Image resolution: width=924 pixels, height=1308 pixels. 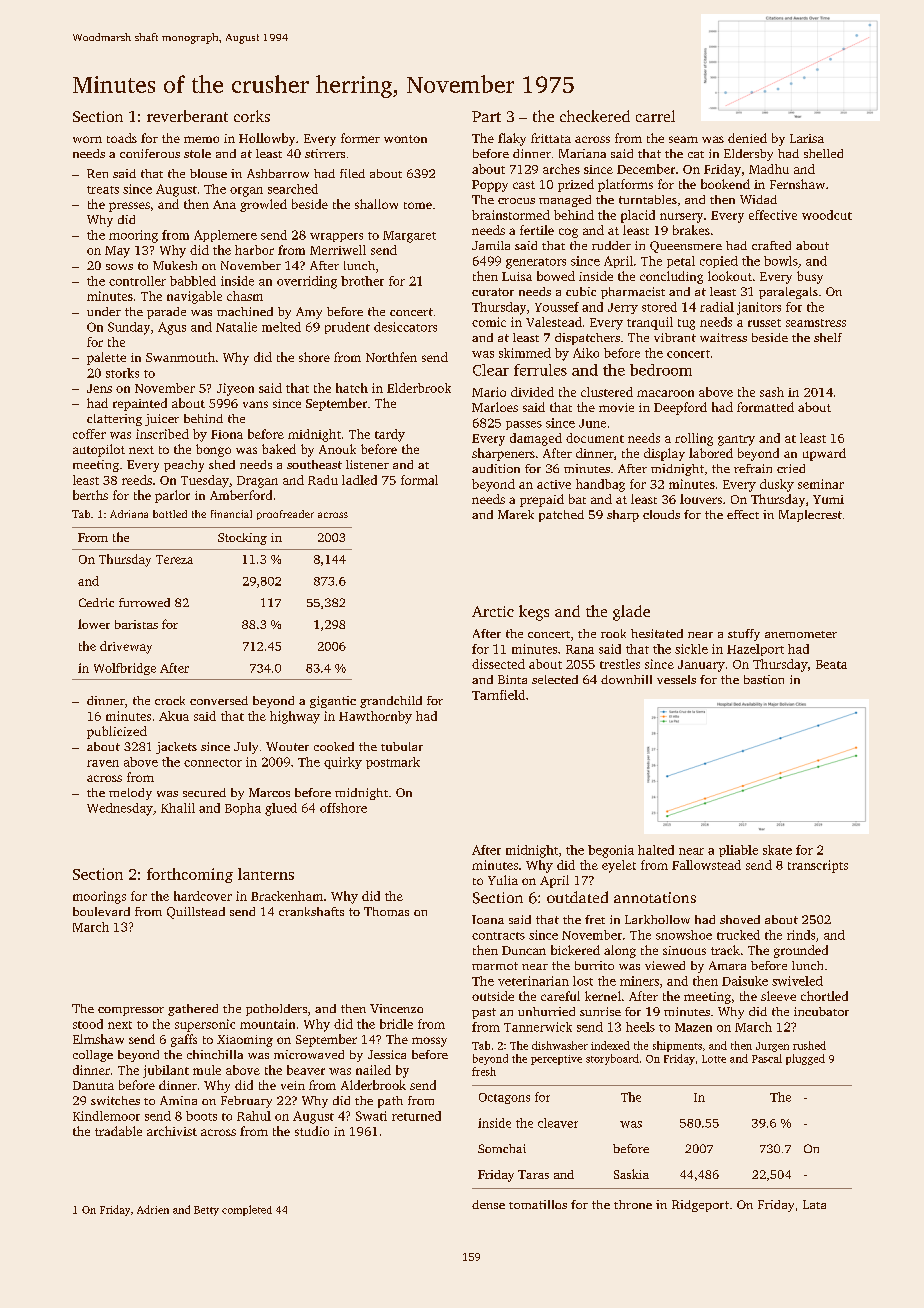 What do you see at coordinates (744, 635) in the screenshot?
I see `stuffy` at bounding box center [744, 635].
